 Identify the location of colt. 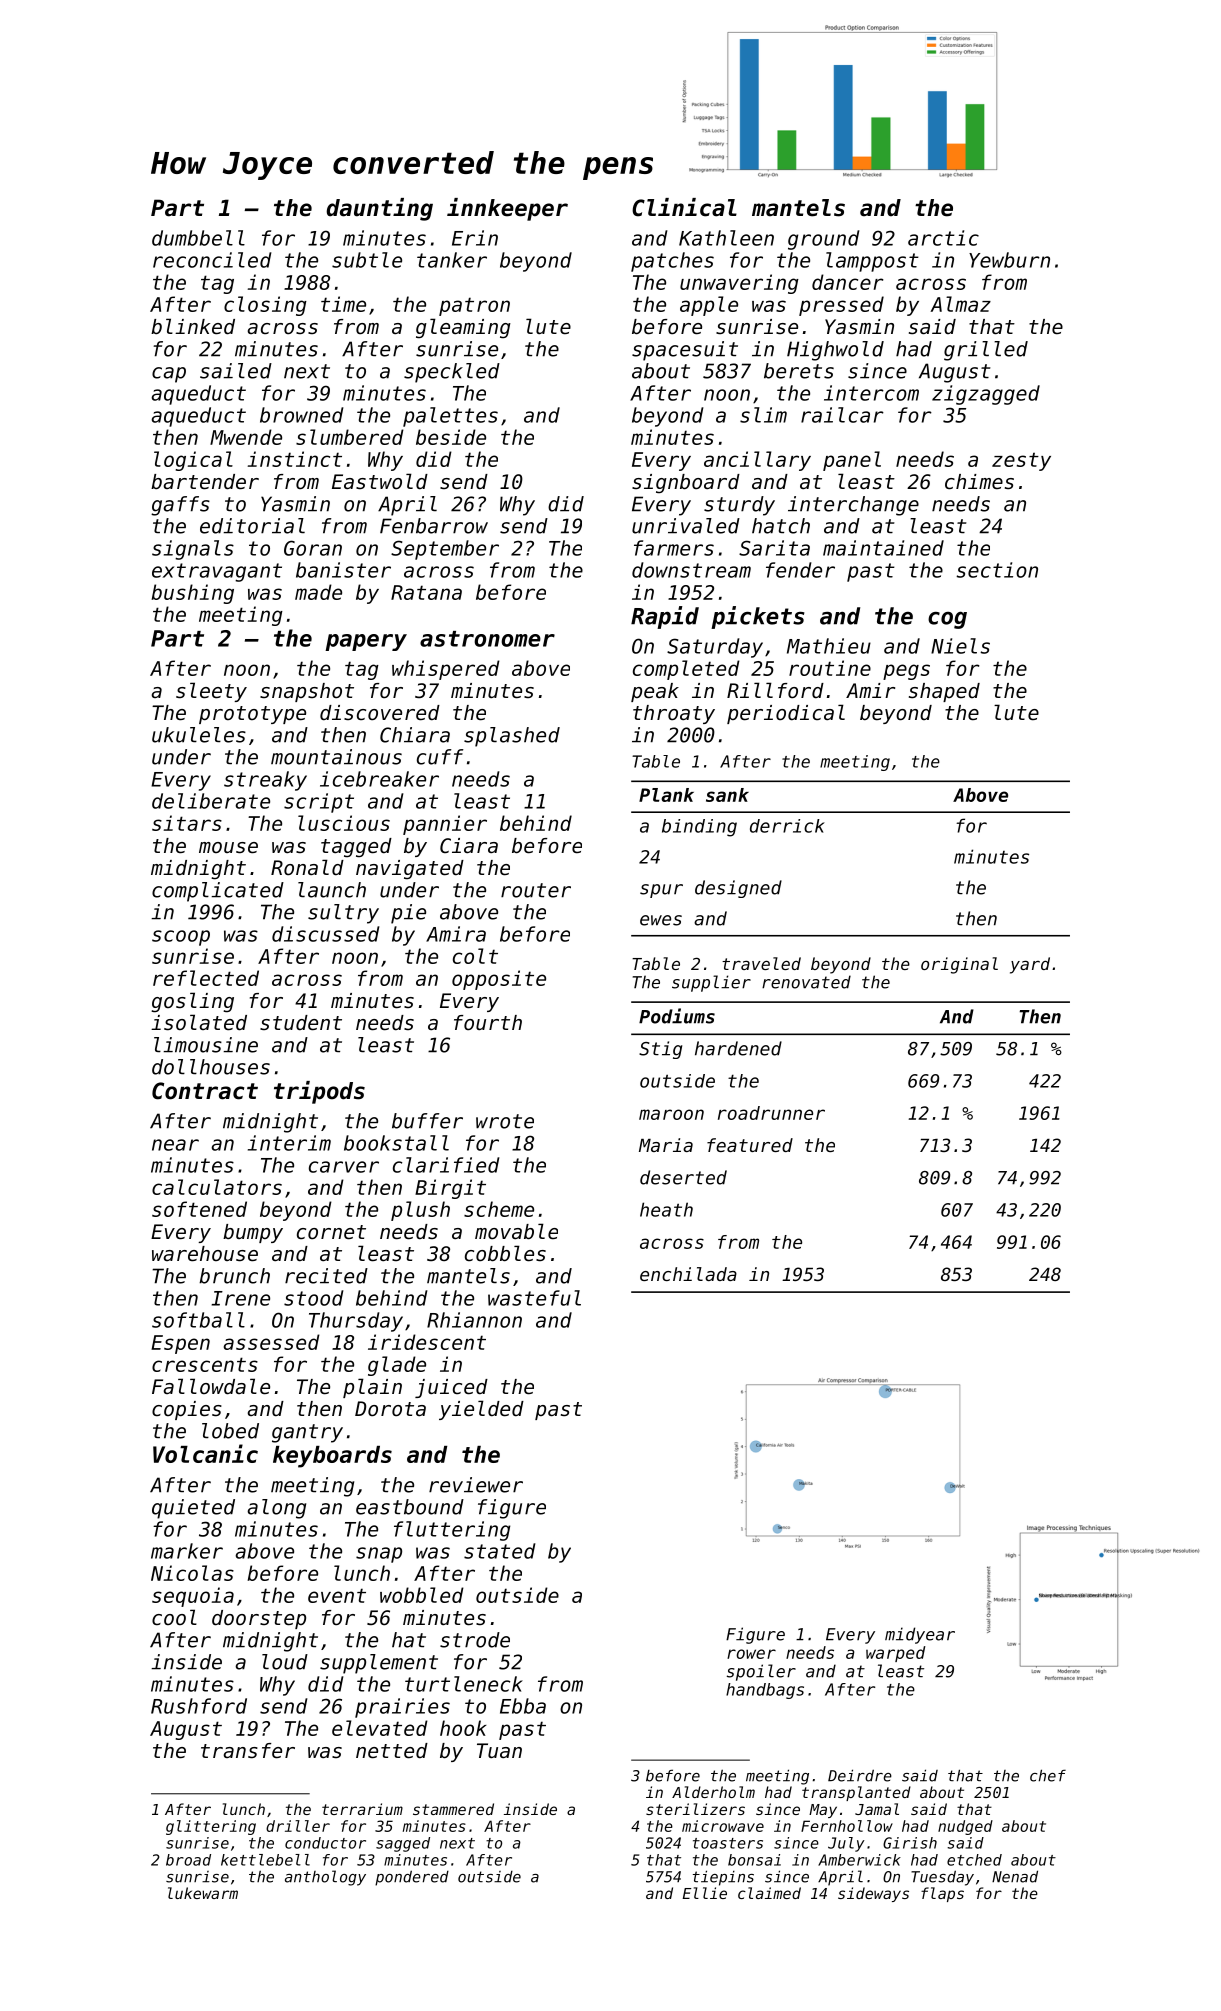
(475, 956).
